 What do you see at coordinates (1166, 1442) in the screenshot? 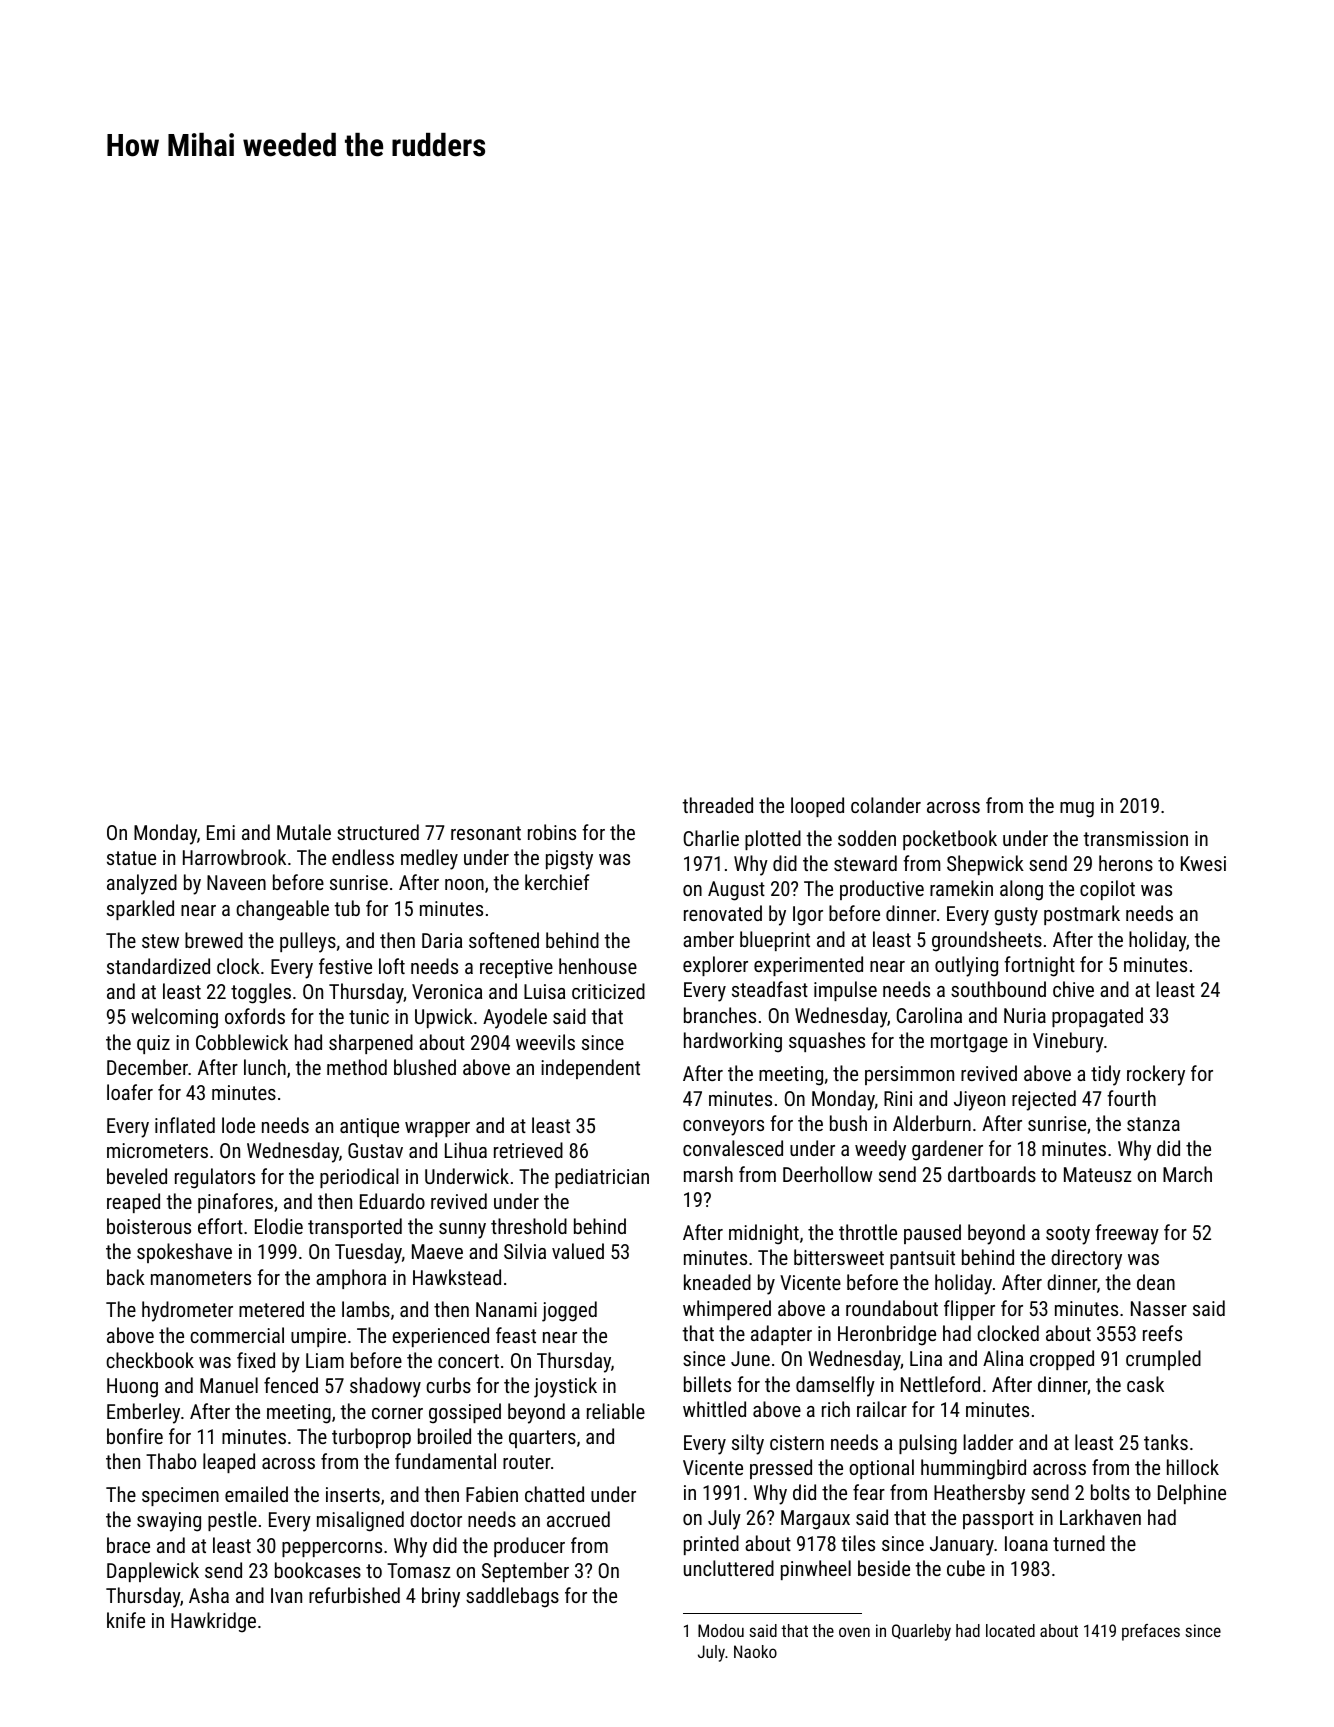
I see `tanks` at bounding box center [1166, 1442].
